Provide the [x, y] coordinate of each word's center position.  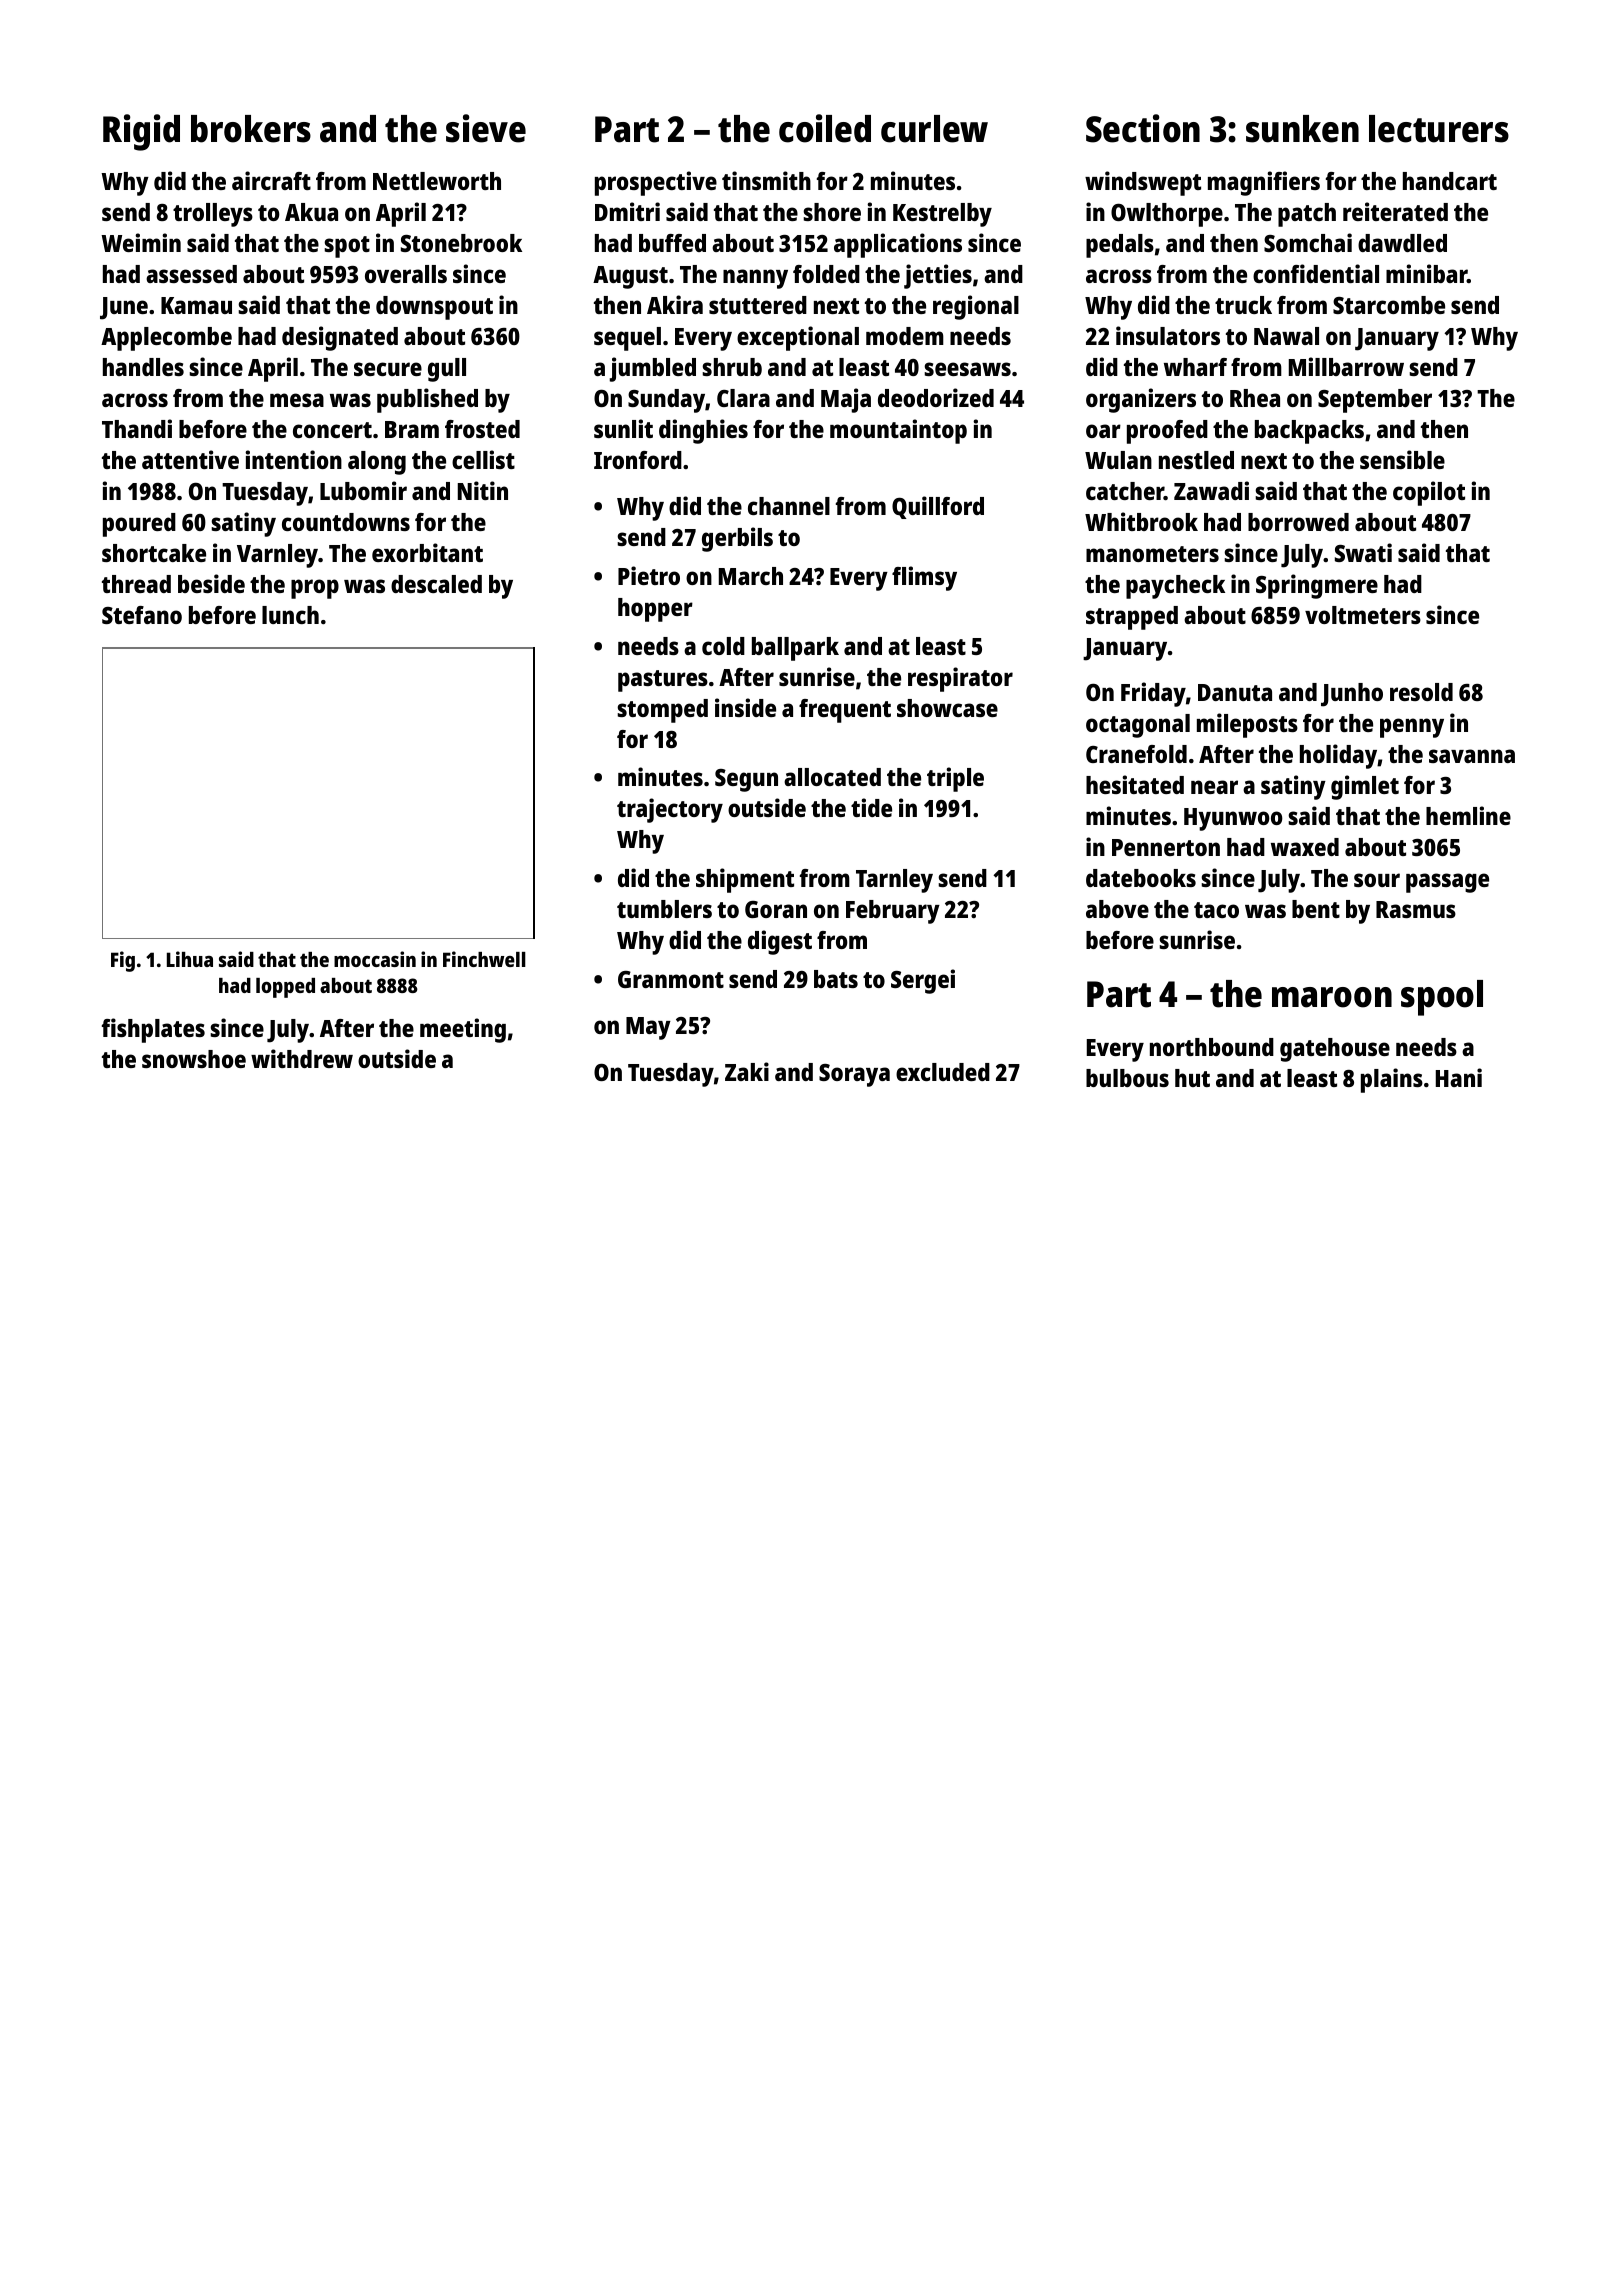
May [648, 1028]
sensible [1402, 459]
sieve [486, 128]
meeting [463, 1030]
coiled [825, 128]
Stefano [142, 615]
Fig [123, 961]
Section [1143, 128]
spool [1442, 998]
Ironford [638, 460]
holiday [1338, 756]
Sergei [923, 981]
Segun [746, 780]
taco [1216, 910]
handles [143, 367]
